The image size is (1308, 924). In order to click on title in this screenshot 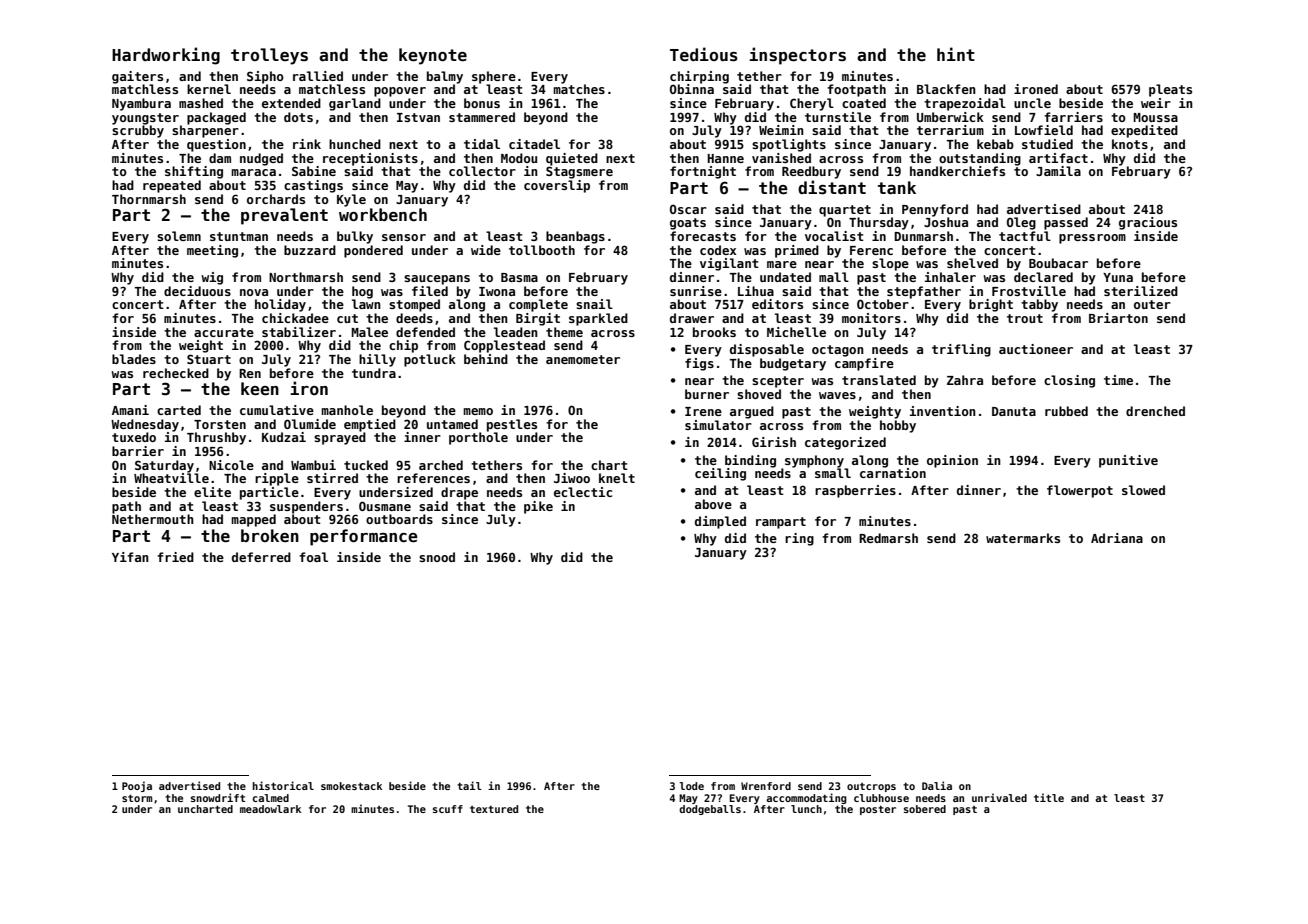, I will do `click(1049, 797)`.
